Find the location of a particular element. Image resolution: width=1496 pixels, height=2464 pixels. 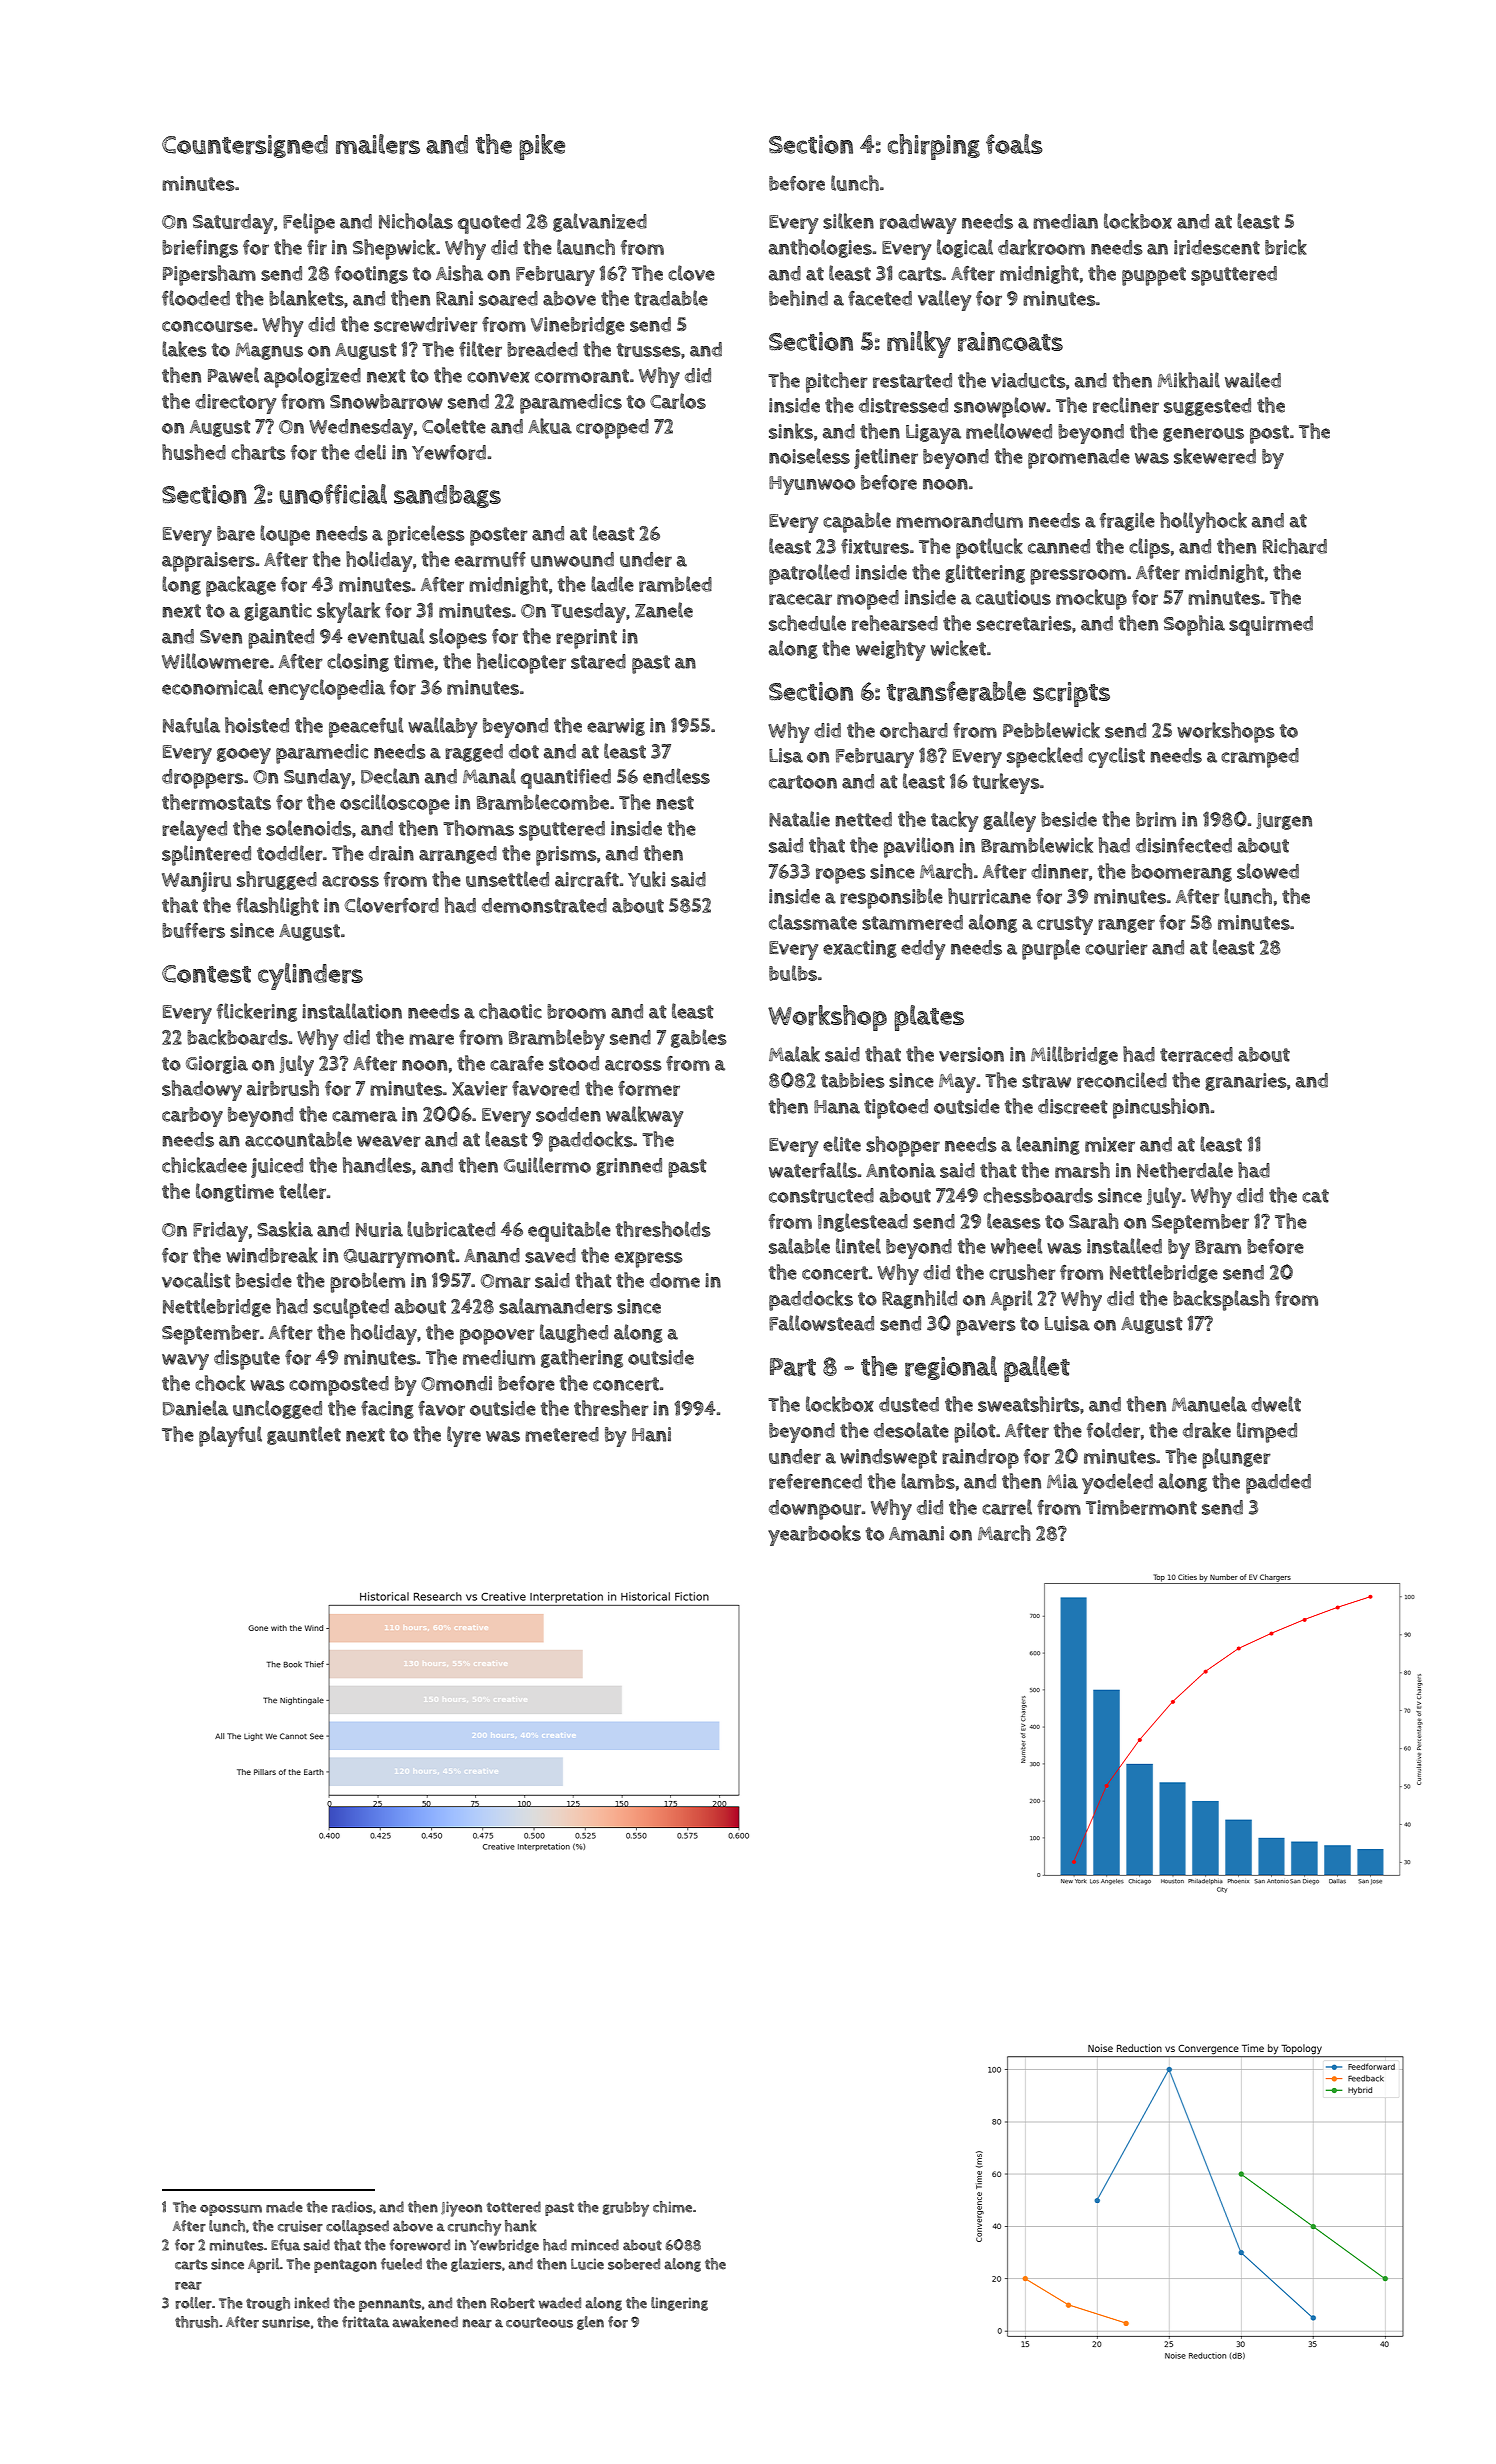

disinfected is located at coordinates (1184, 845).
